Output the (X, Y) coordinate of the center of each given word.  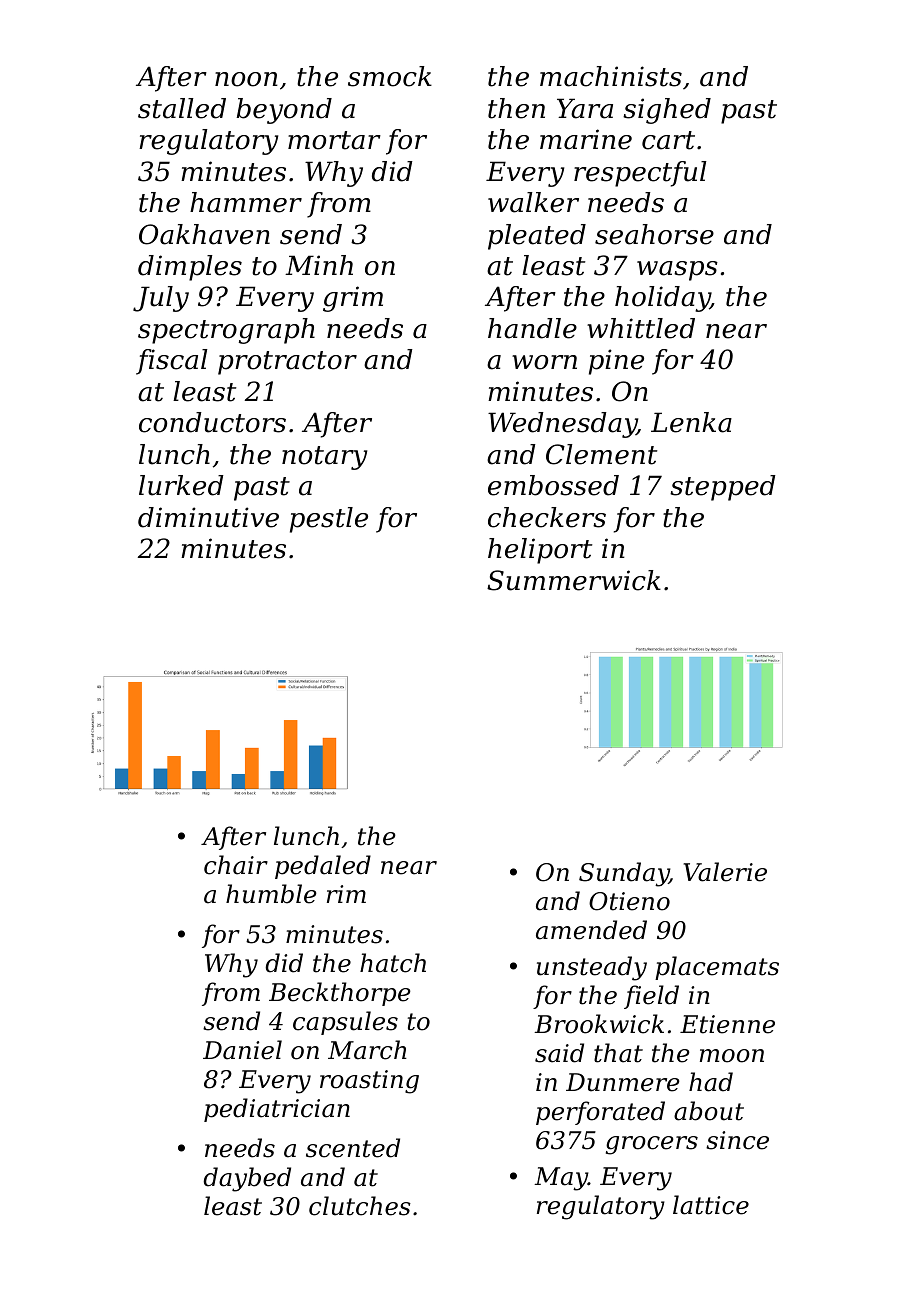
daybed (247, 1179)
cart (668, 140)
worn (544, 362)
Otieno (629, 901)
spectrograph (226, 331)
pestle (329, 520)
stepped (723, 488)
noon (246, 79)
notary (324, 458)
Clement (601, 454)
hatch (393, 963)
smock (390, 76)
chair (236, 865)
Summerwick (574, 580)
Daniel (242, 1050)
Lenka (691, 422)
